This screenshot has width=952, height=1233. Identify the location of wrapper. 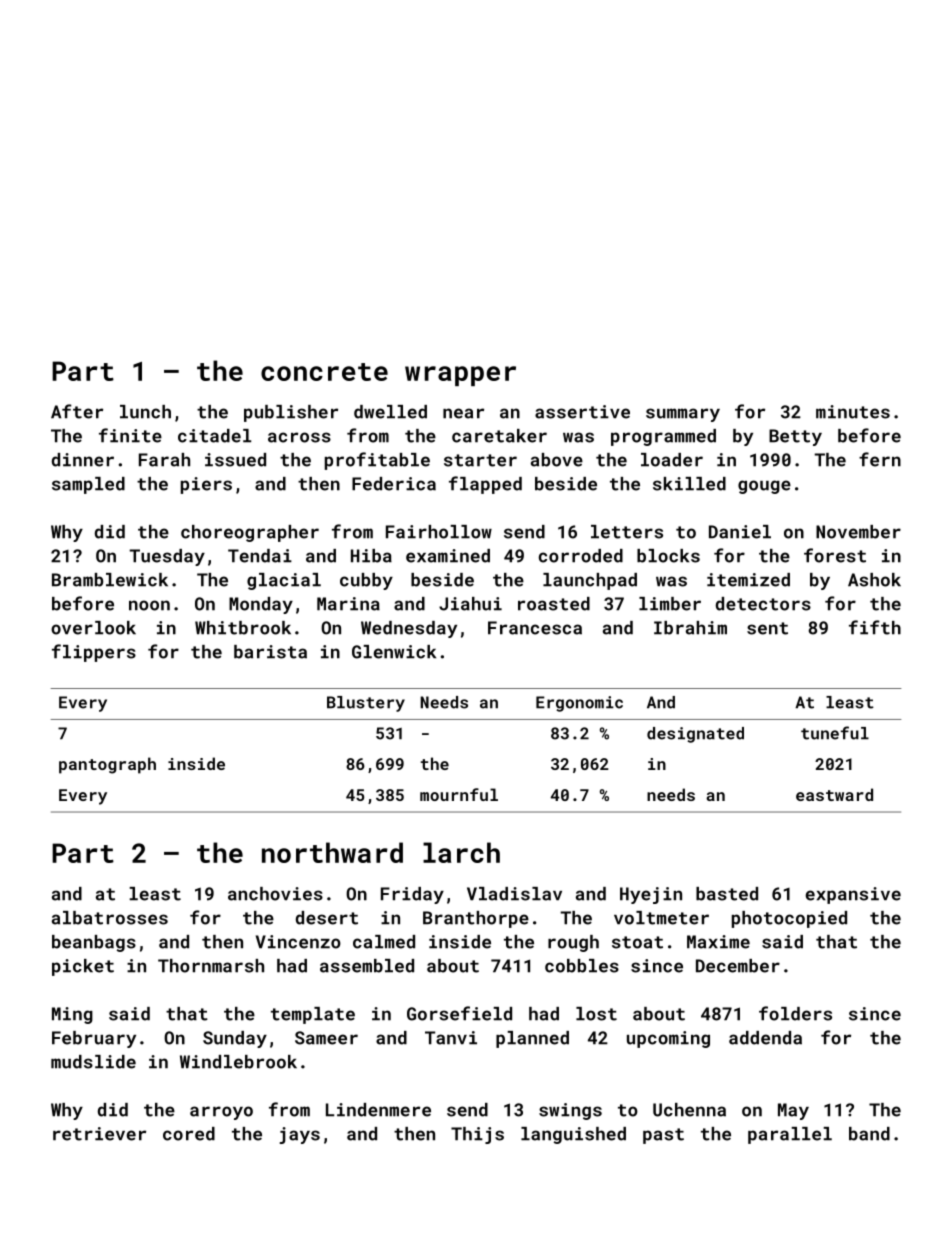
(460, 376).
